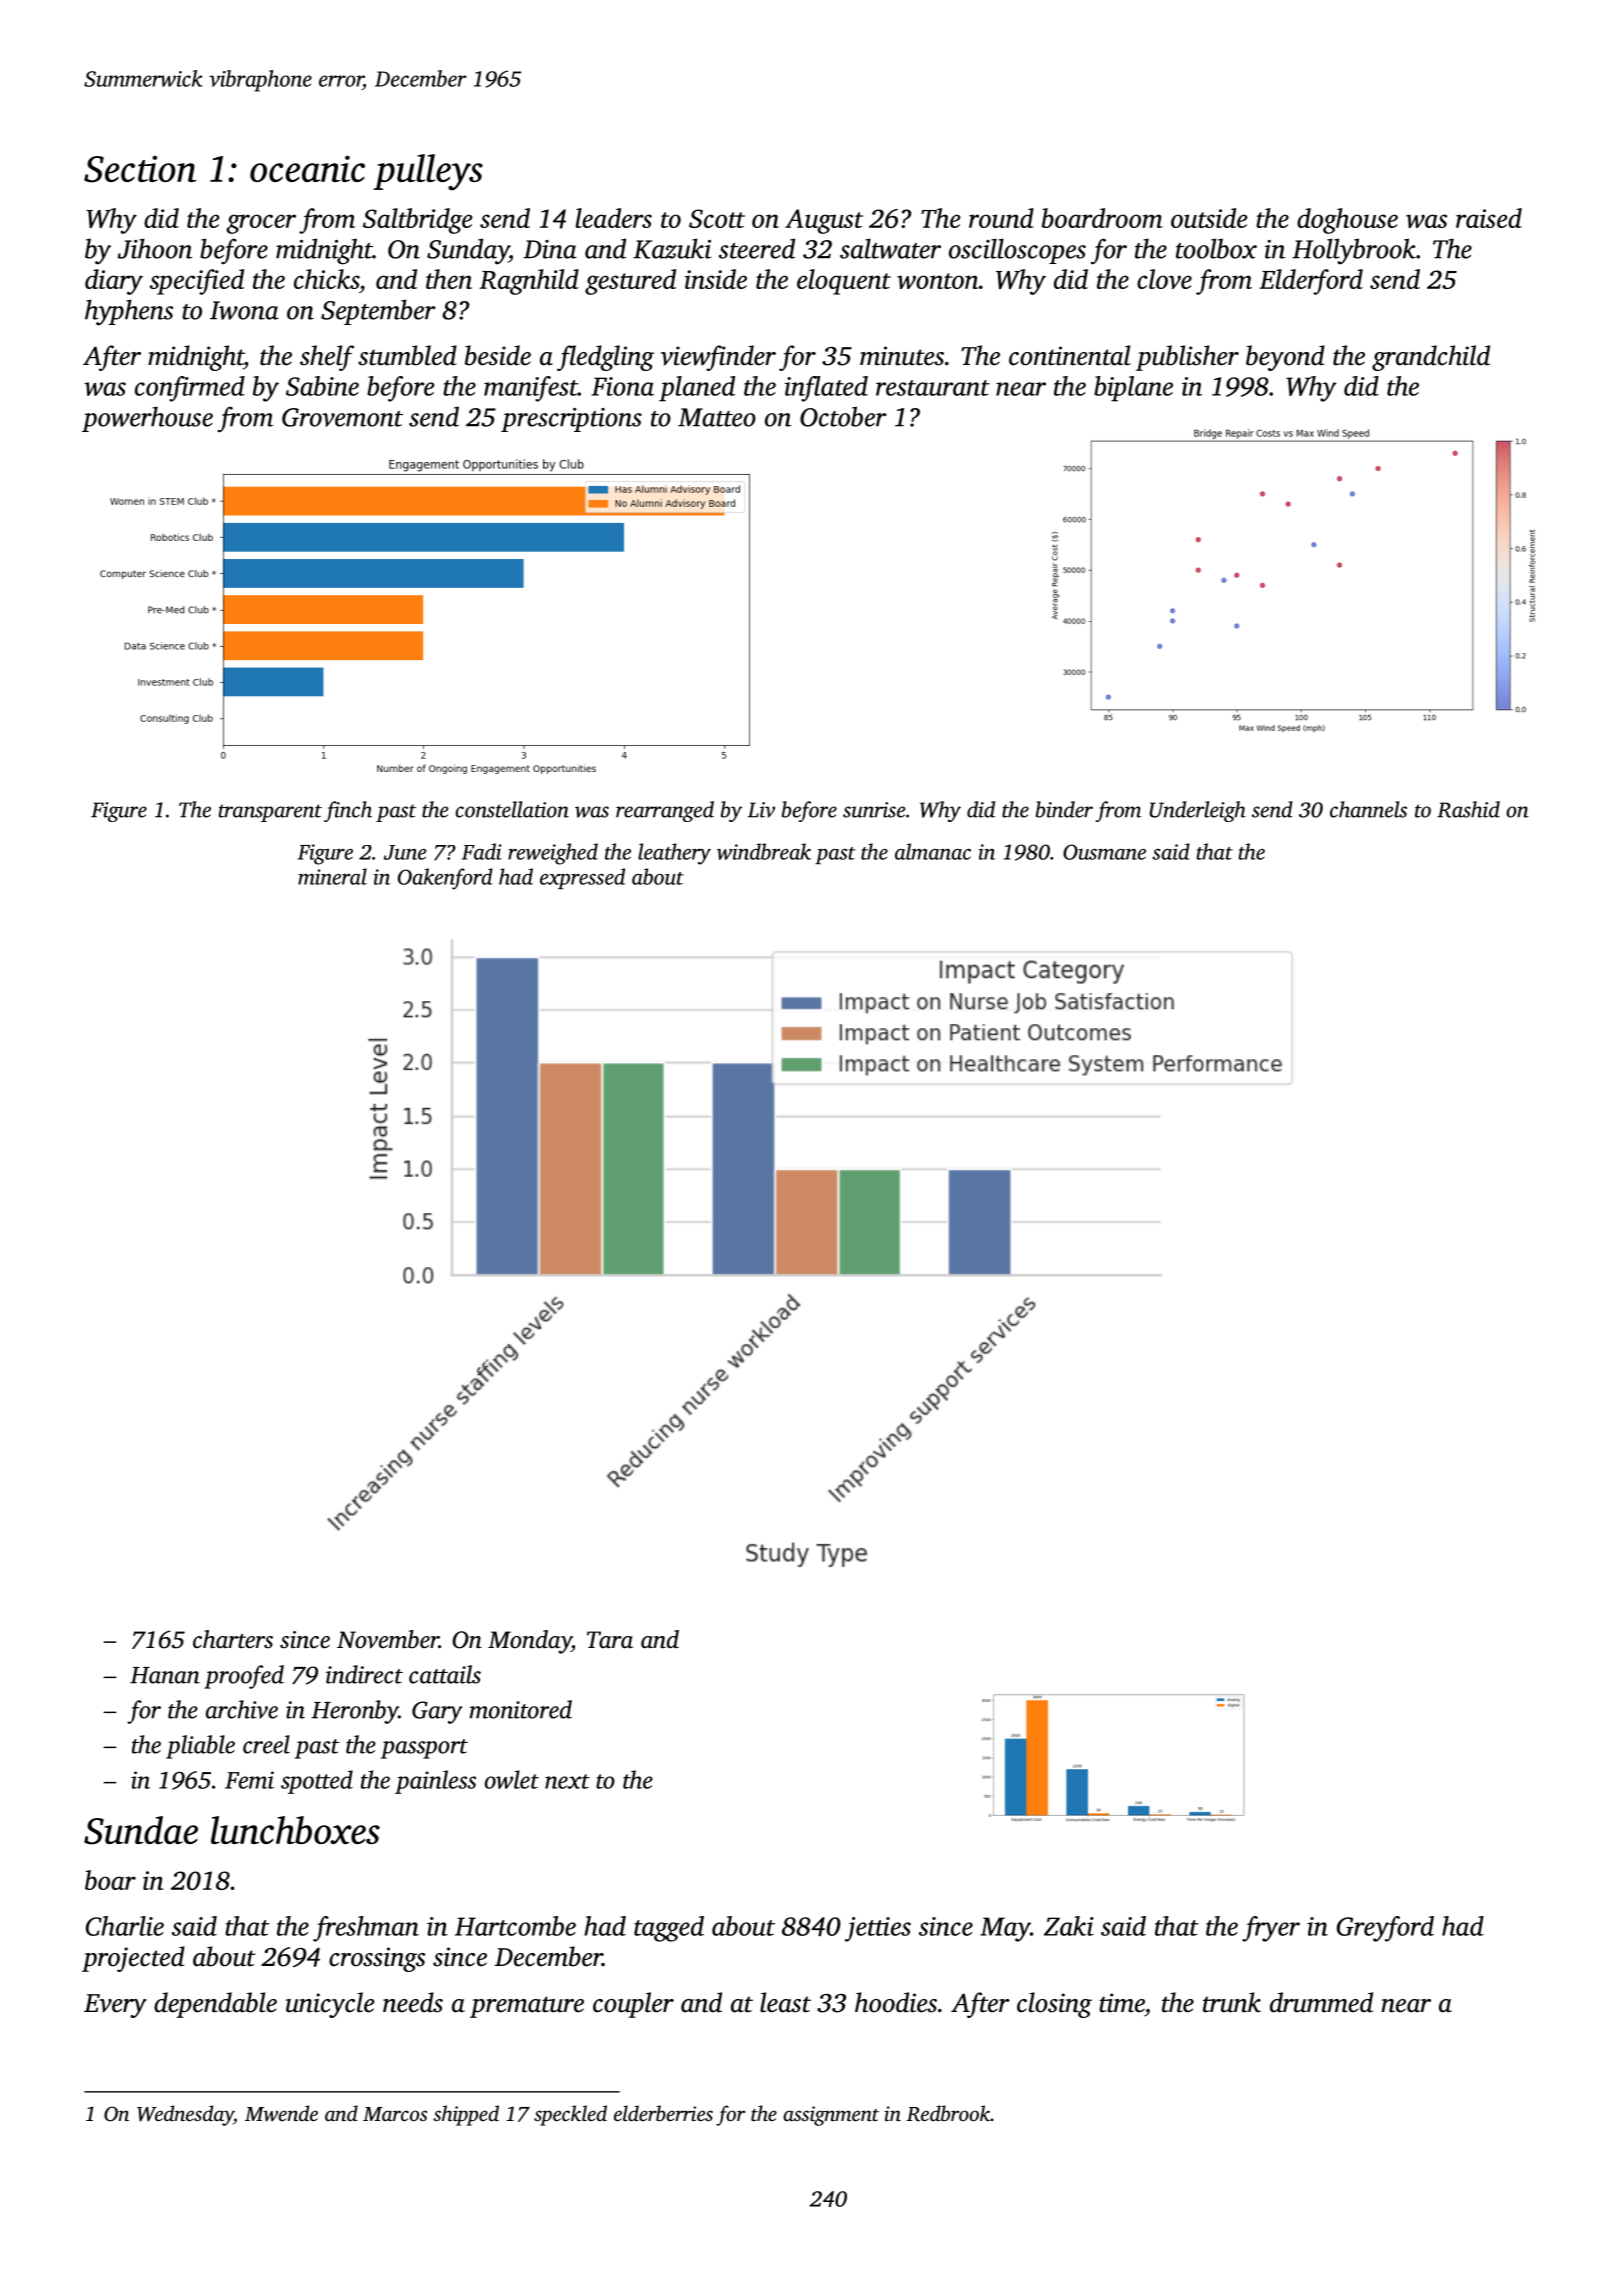 Image resolution: width=1620 pixels, height=2292 pixels. I want to click on mineral, so click(332, 876).
